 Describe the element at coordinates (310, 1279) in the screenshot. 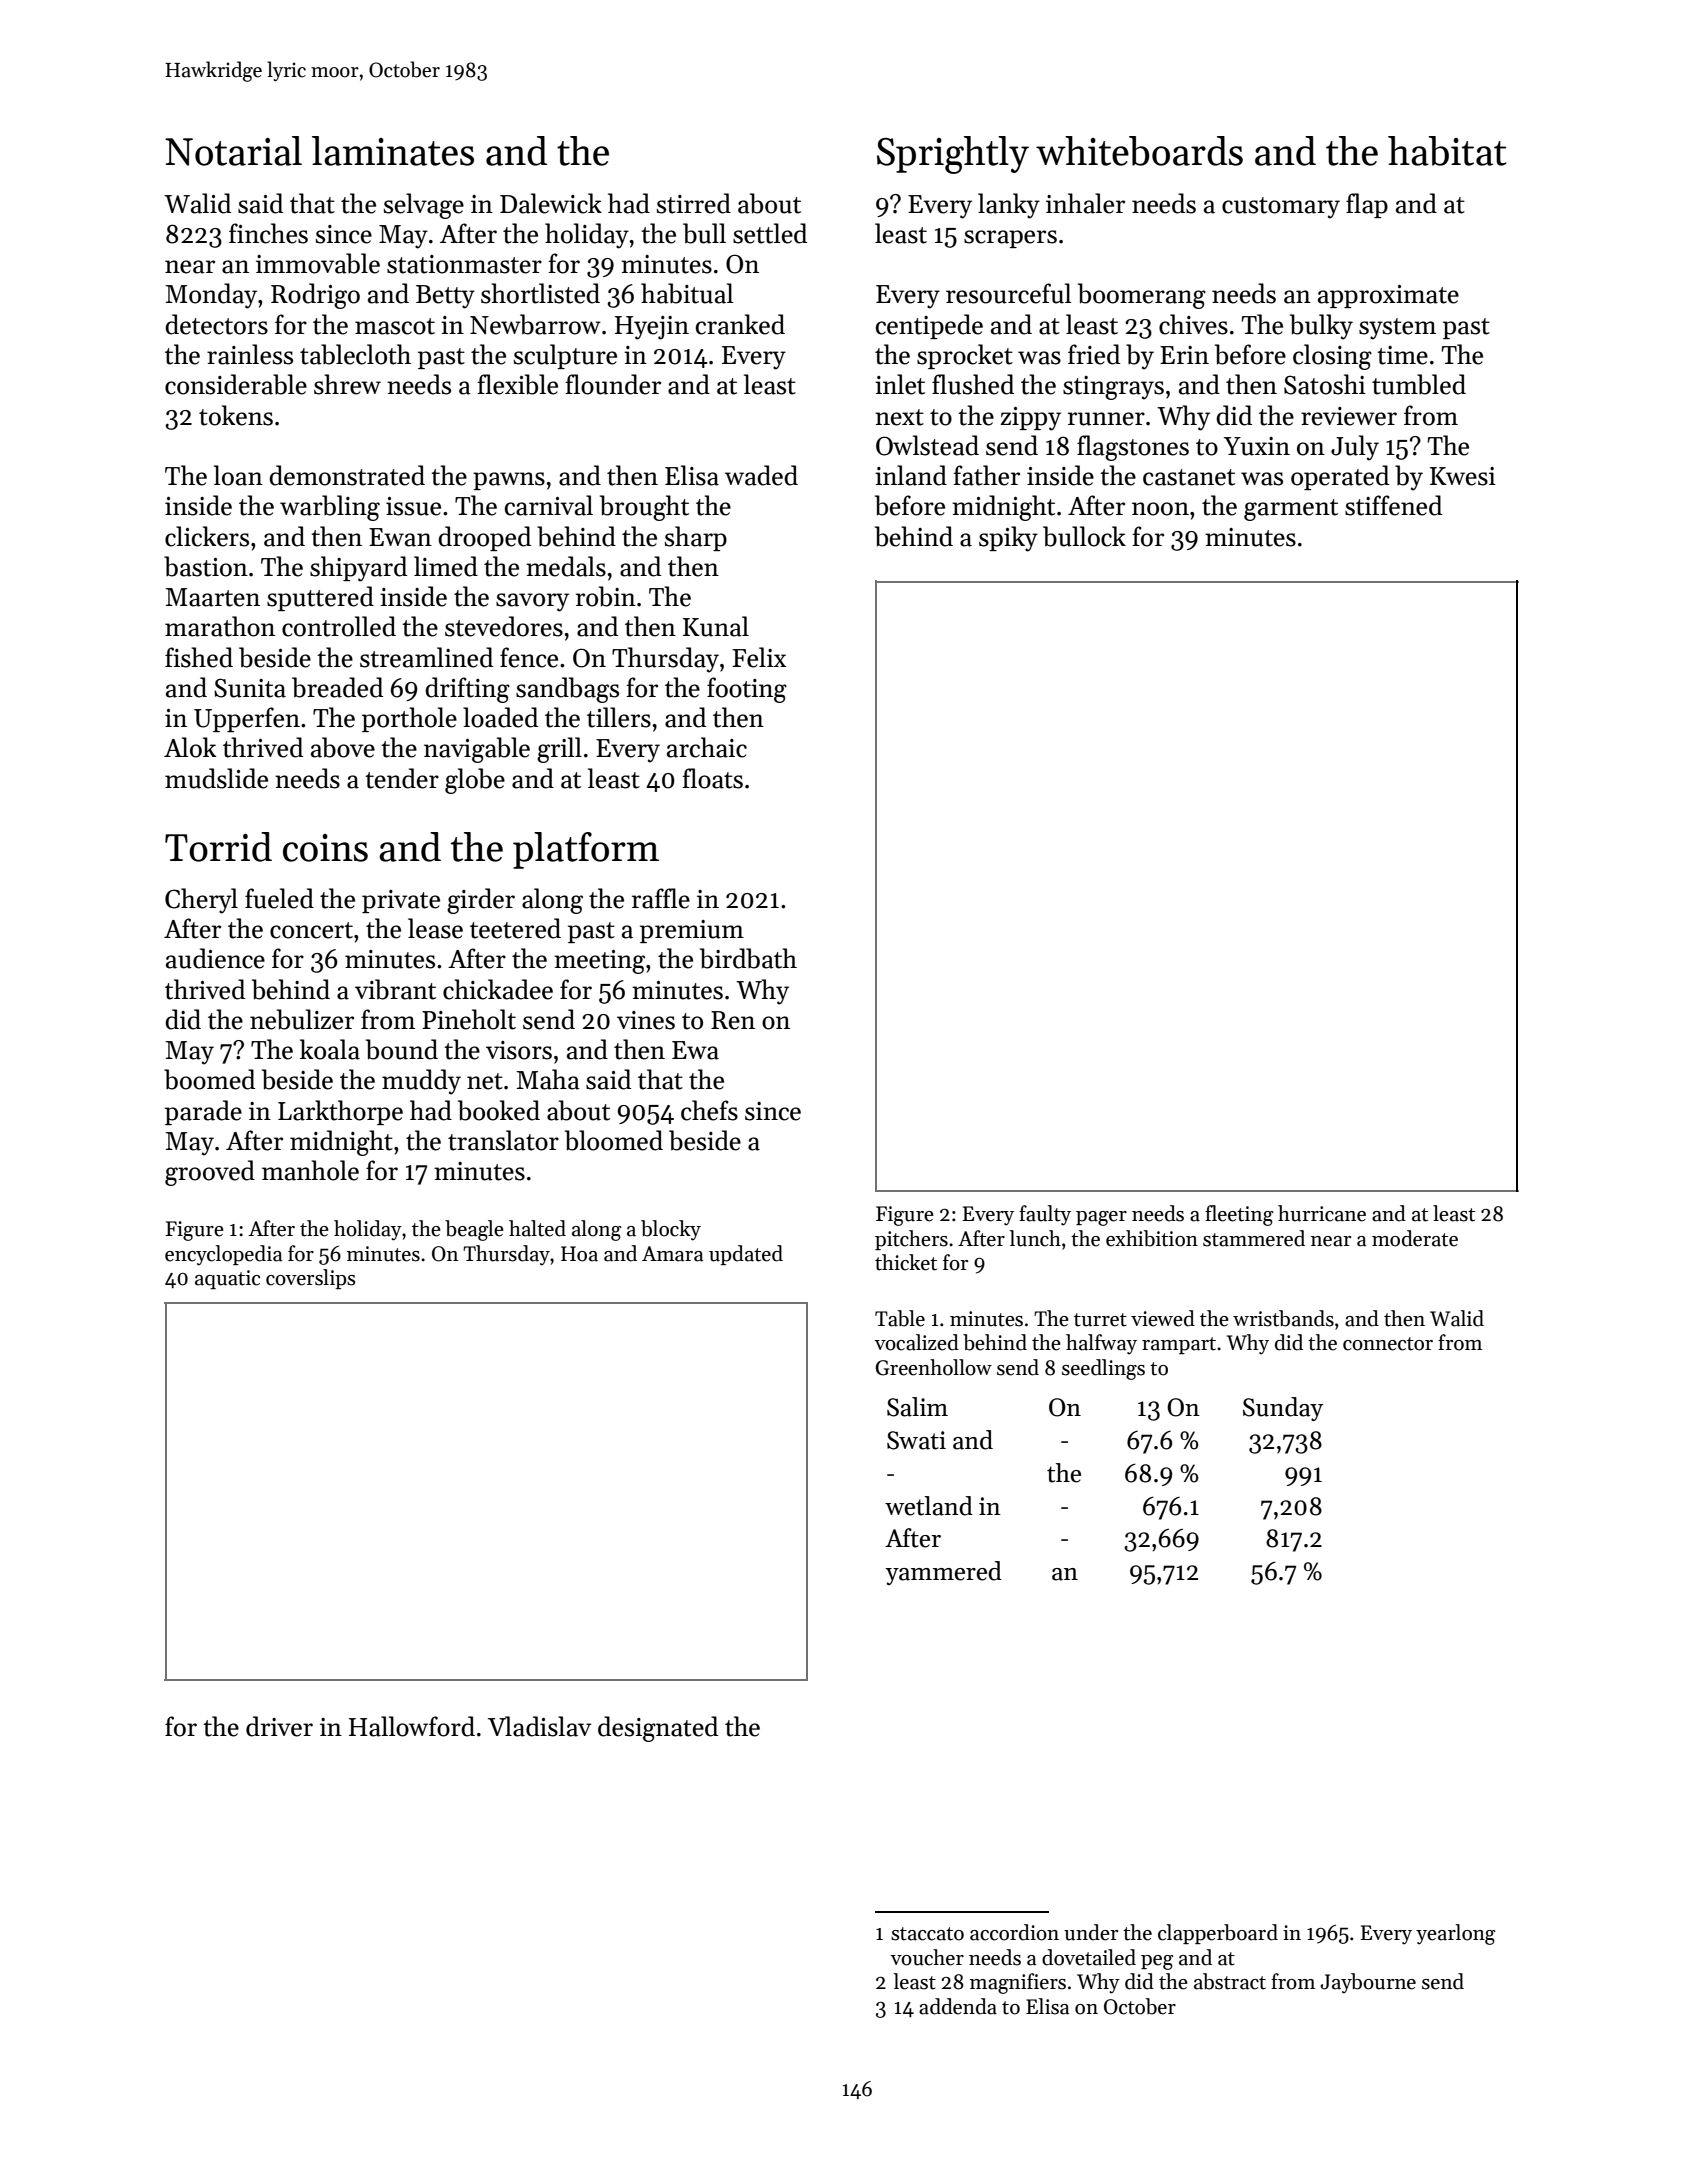

I see `coverslips` at that location.
